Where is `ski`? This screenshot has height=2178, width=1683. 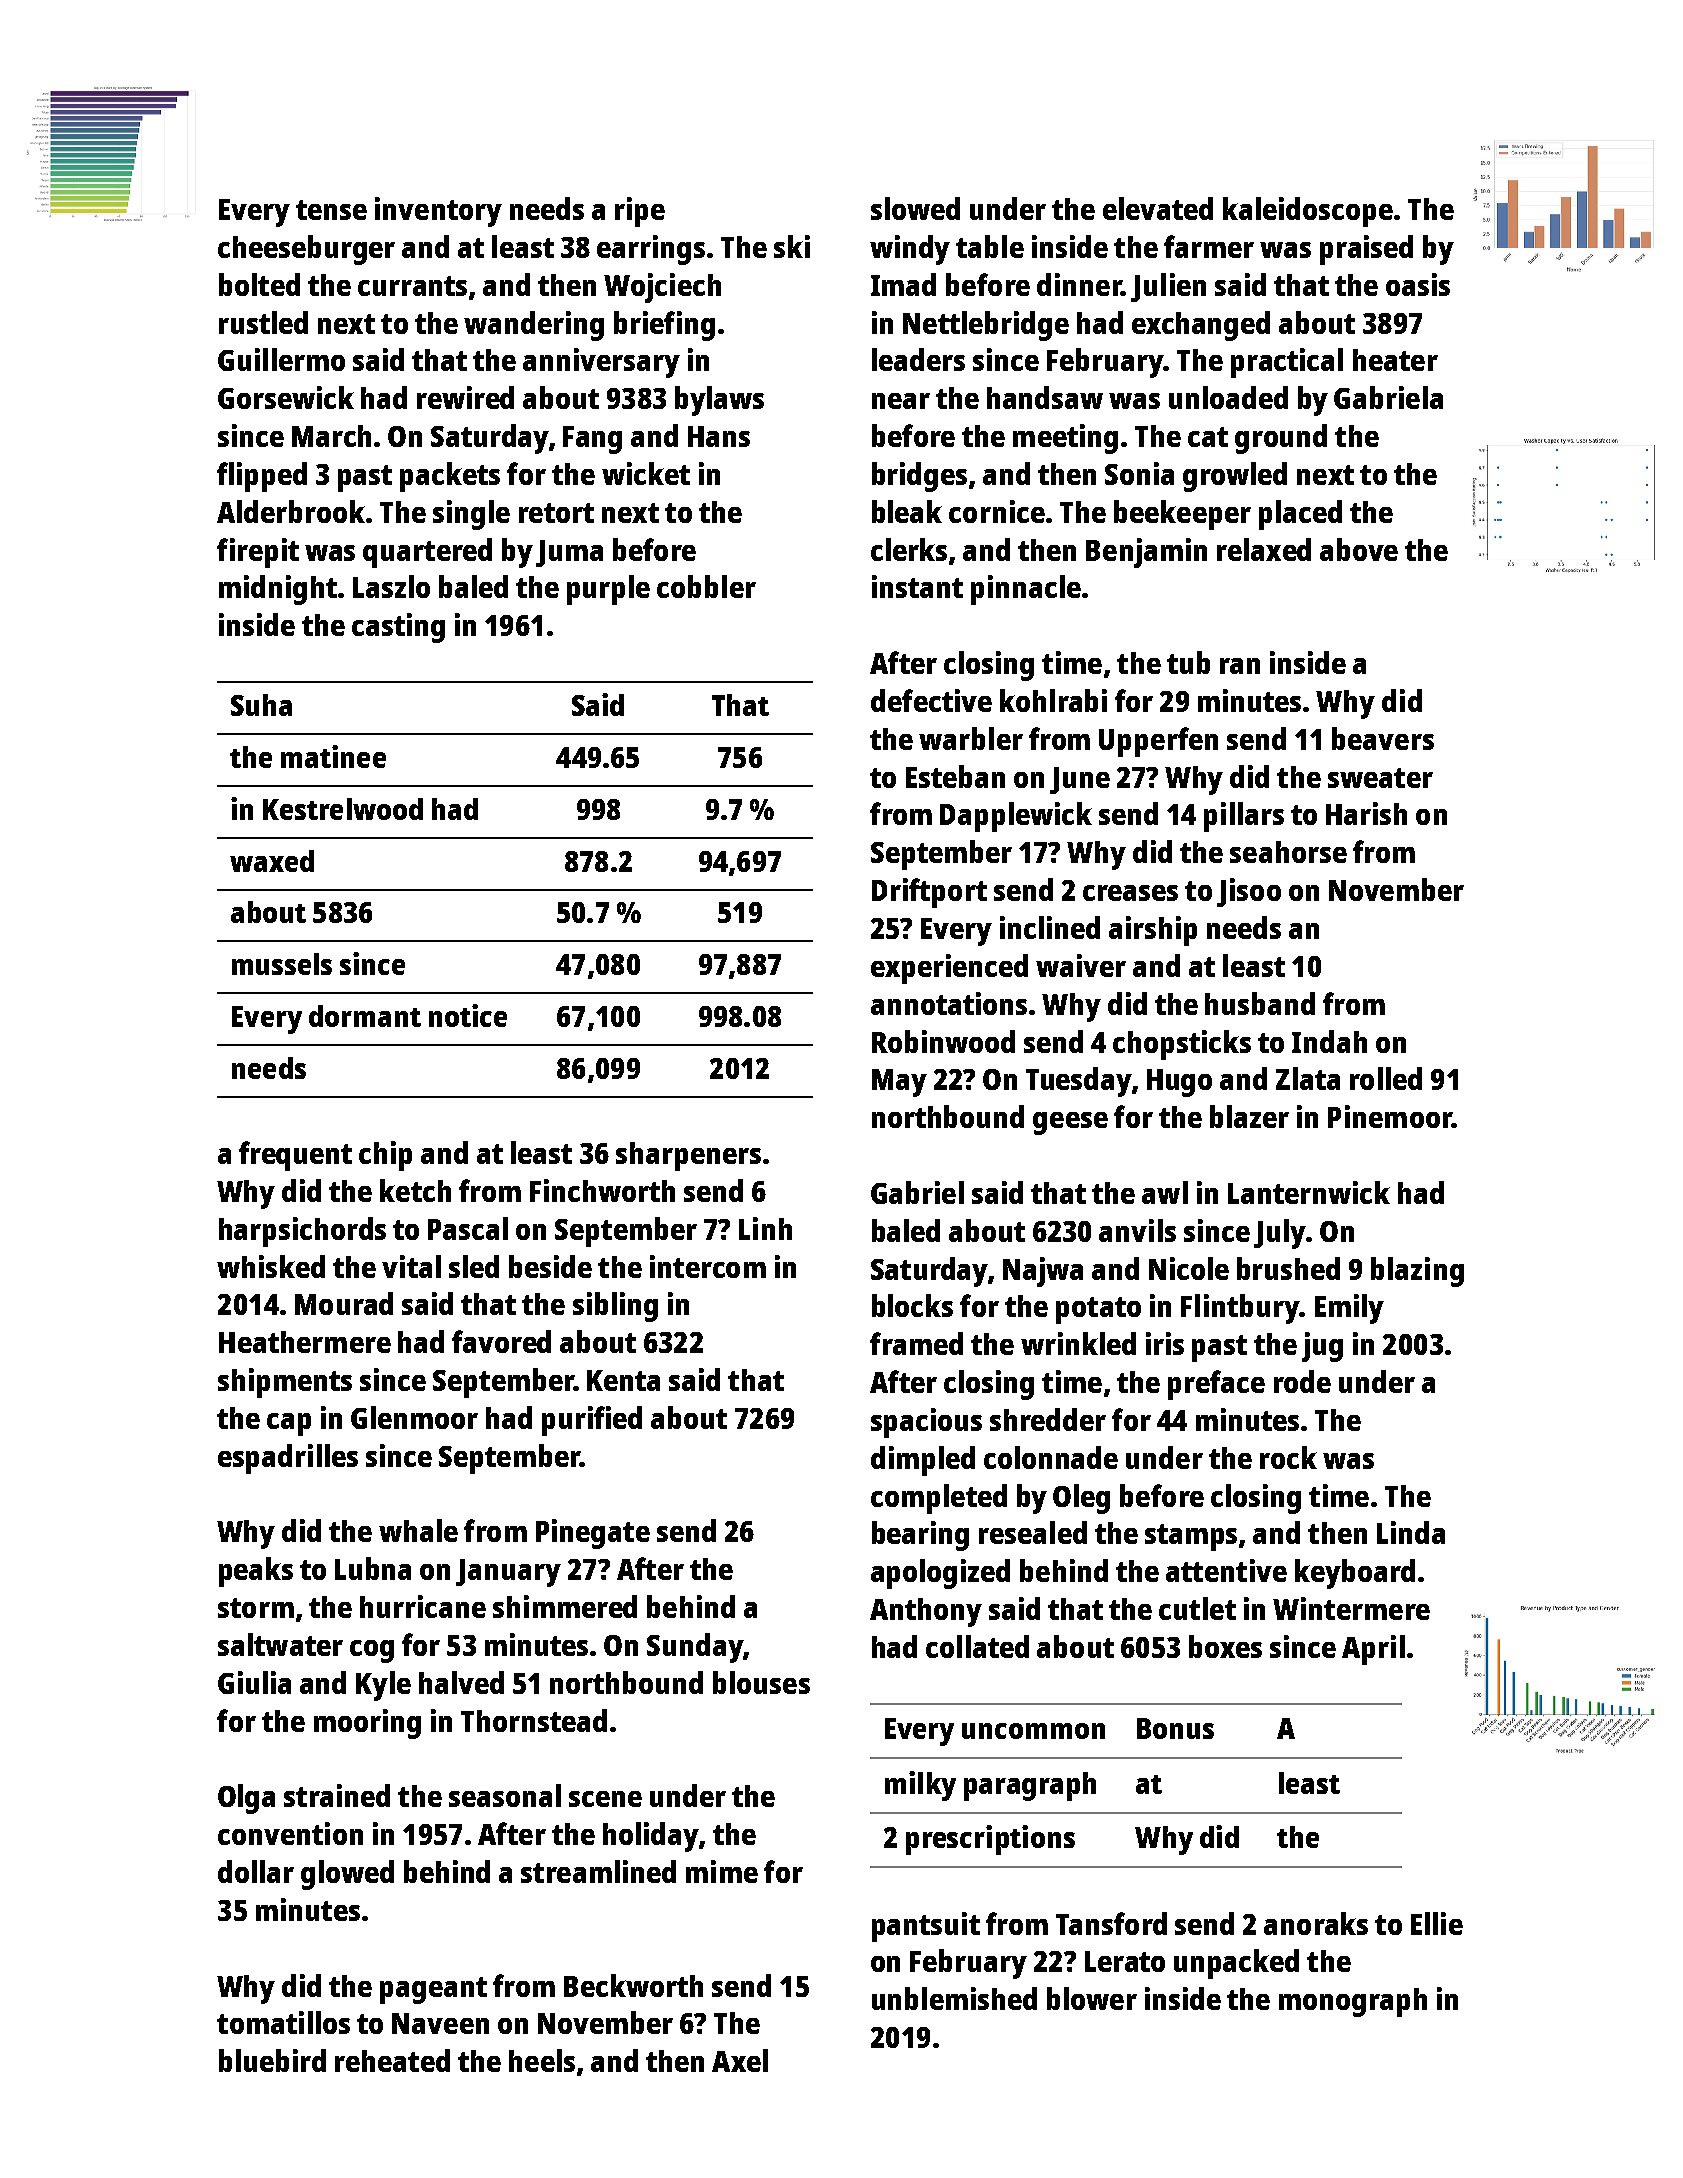 ski is located at coordinates (792, 246).
